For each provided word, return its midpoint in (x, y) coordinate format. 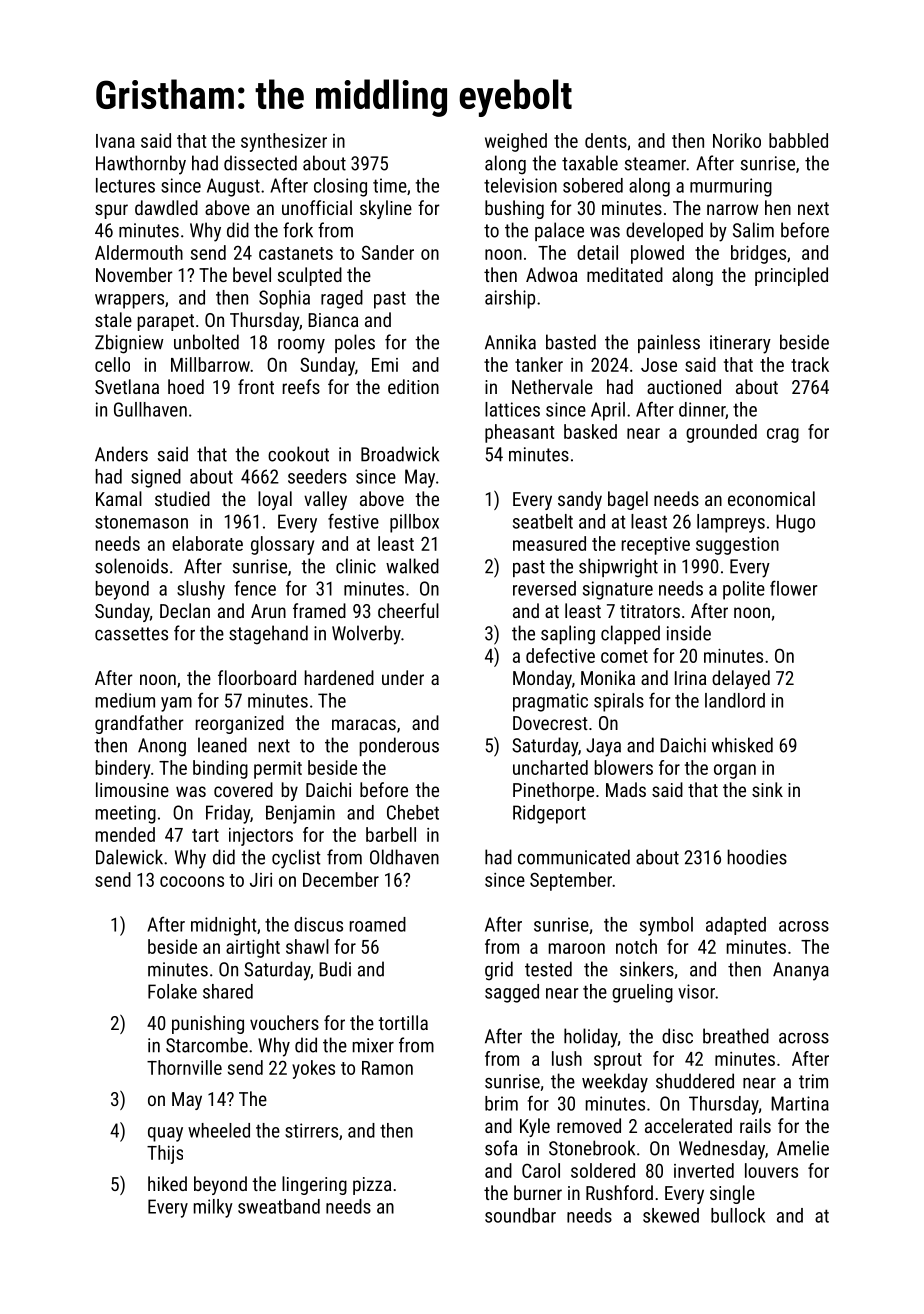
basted (571, 342)
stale (113, 319)
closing (340, 187)
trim (813, 1081)
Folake (172, 991)
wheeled (219, 1130)
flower (793, 588)
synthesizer (284, 142)
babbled (798, 140)
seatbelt (543, 521)
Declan (185, 610)
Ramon (387, 1068)
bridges (758, 254)
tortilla (403, 1022)
